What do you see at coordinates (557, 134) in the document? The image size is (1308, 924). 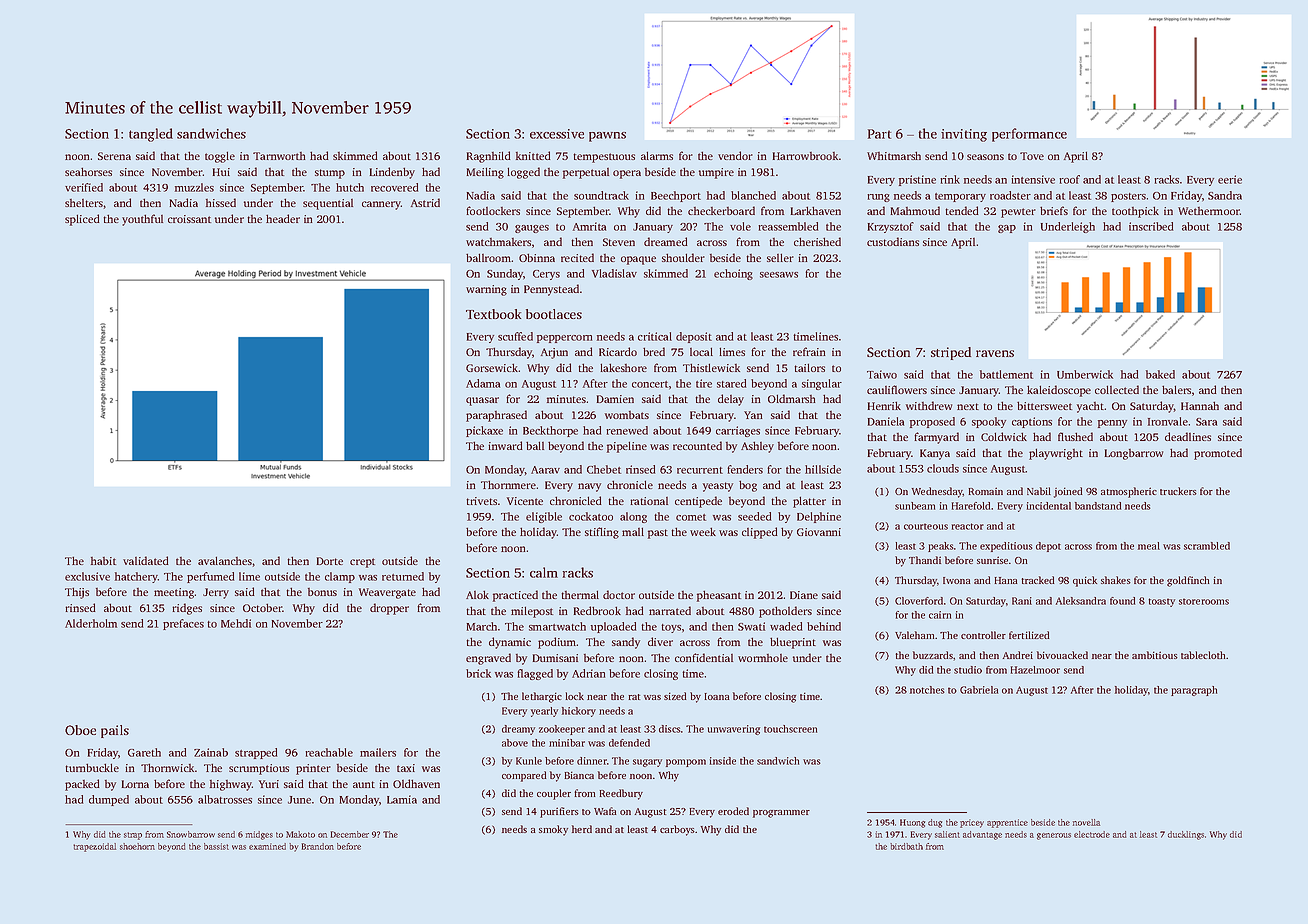 I see `excessive` at bounding box center [557, 134].
